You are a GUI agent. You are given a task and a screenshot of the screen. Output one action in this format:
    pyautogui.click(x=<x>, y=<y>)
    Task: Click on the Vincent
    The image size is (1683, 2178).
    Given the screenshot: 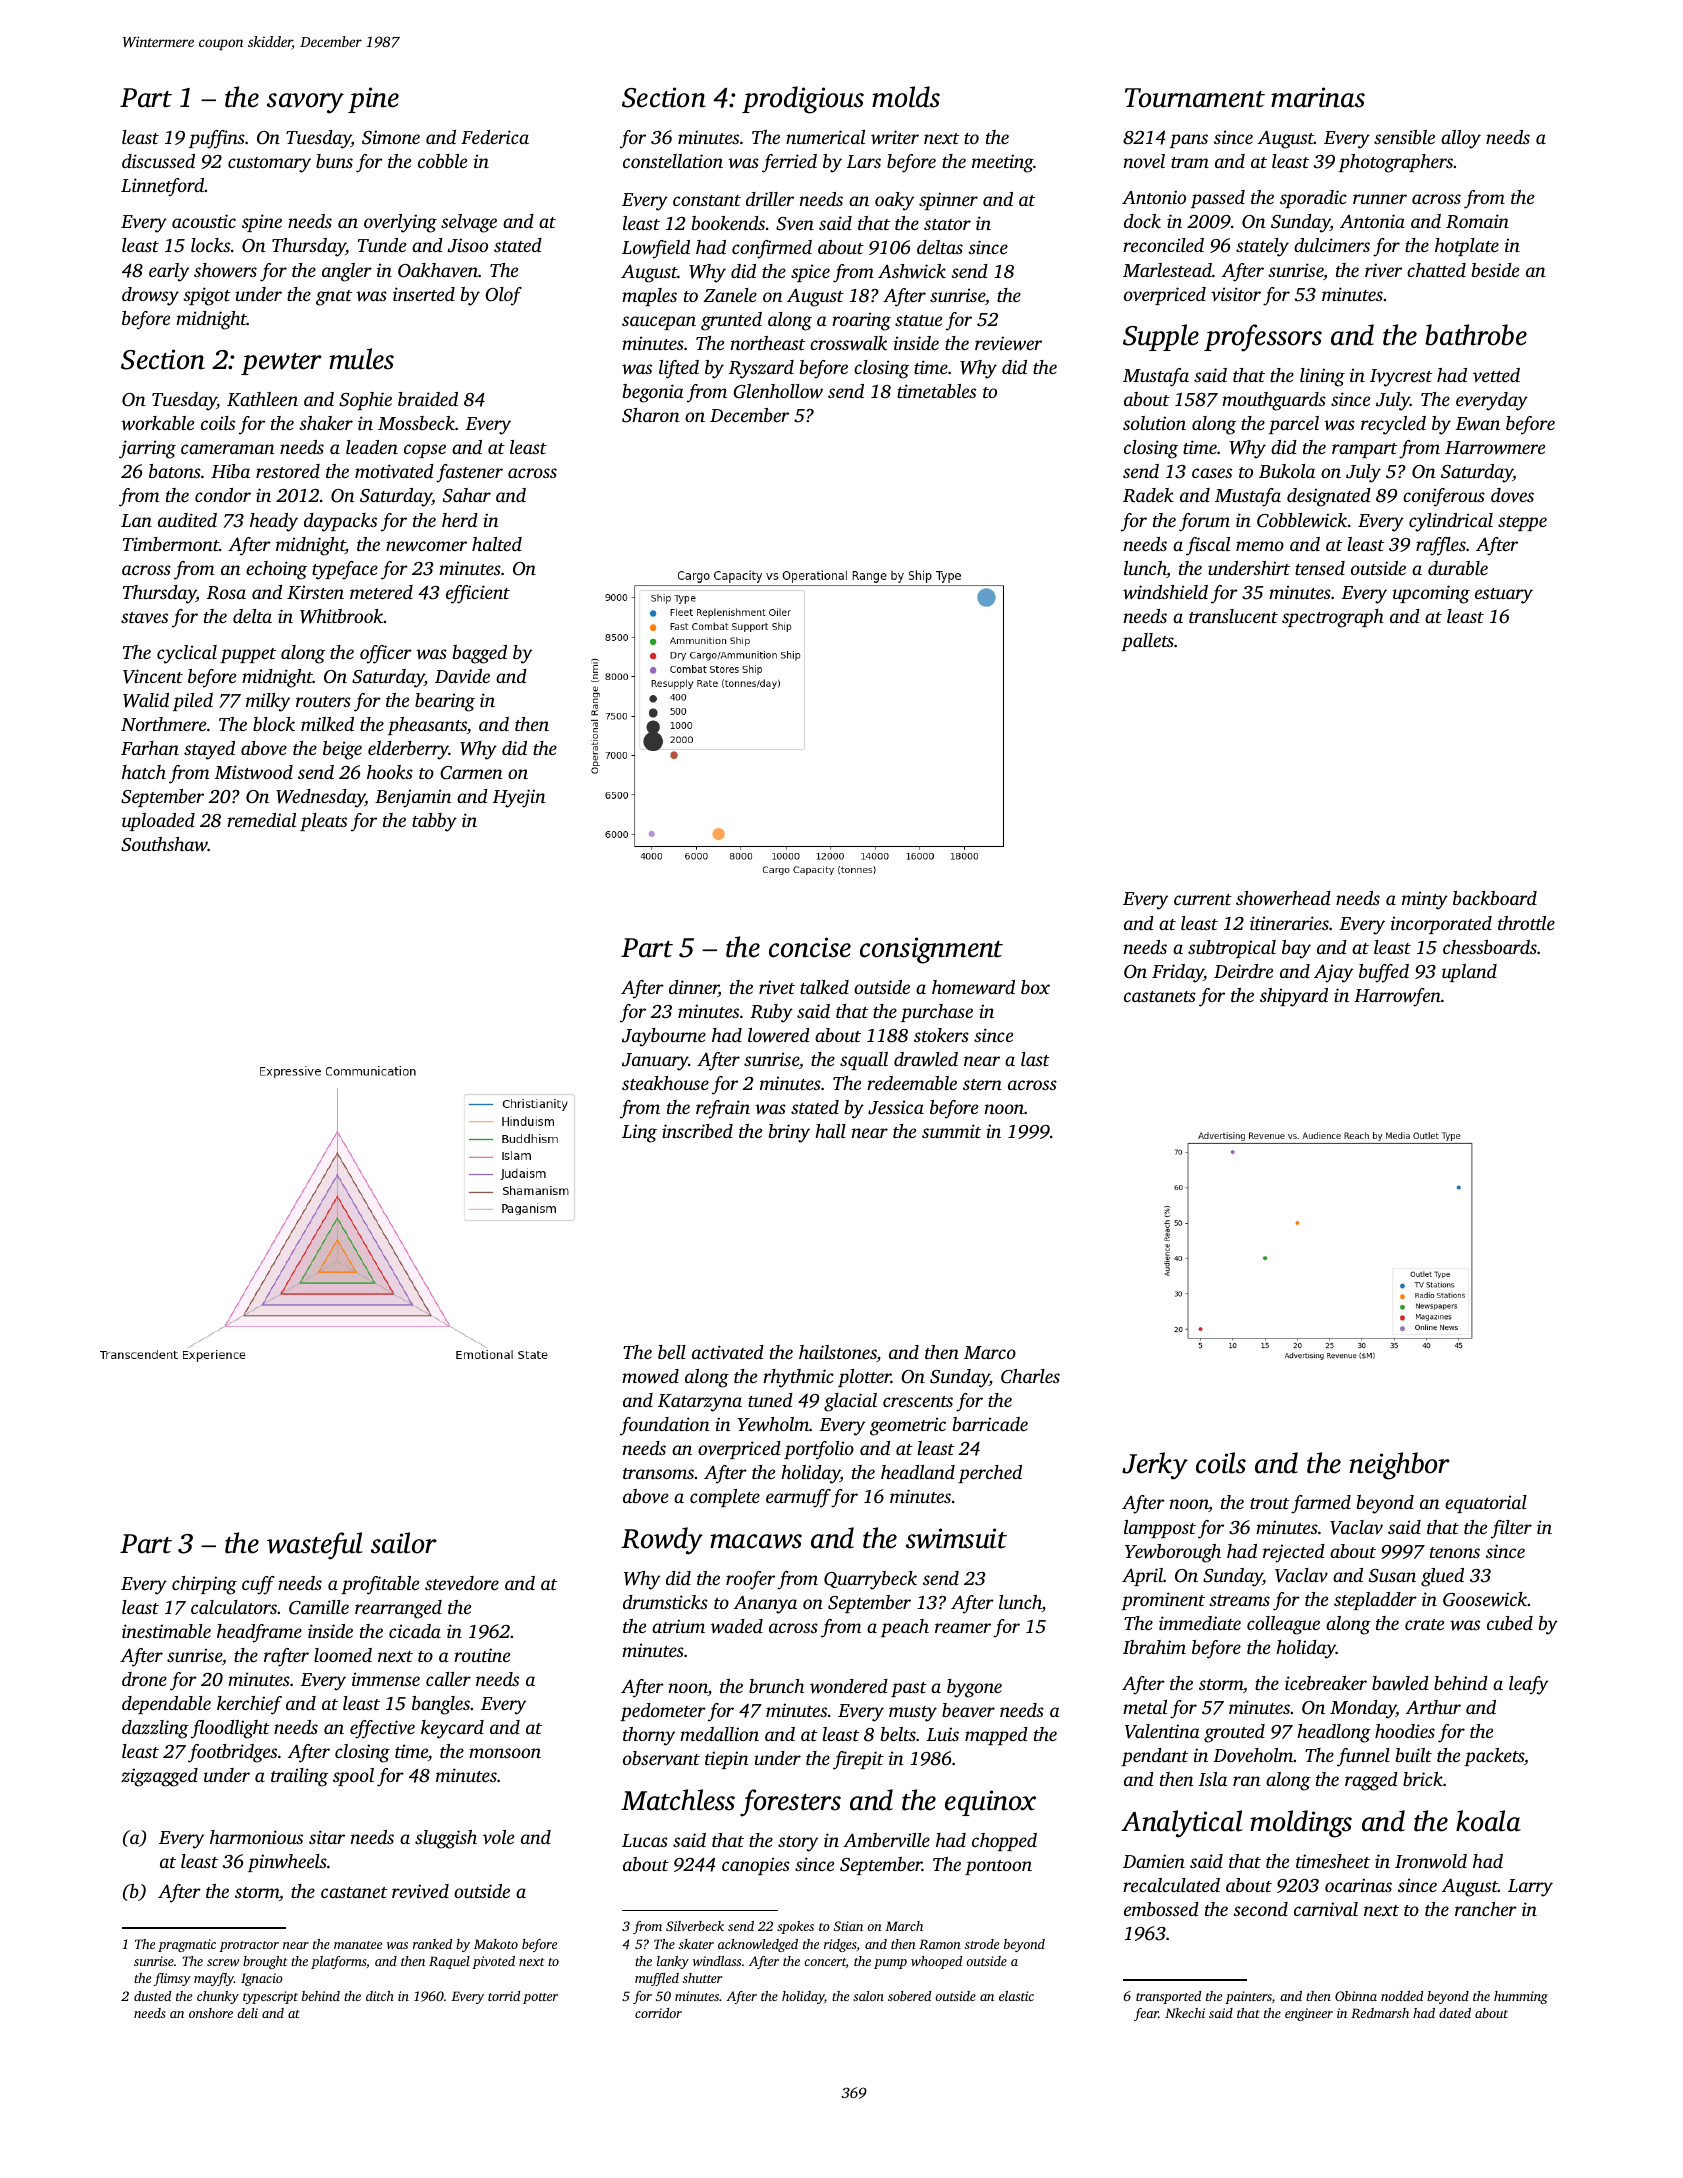 What is the action you would take?
    pyautogui.click(x=153, y=676)
